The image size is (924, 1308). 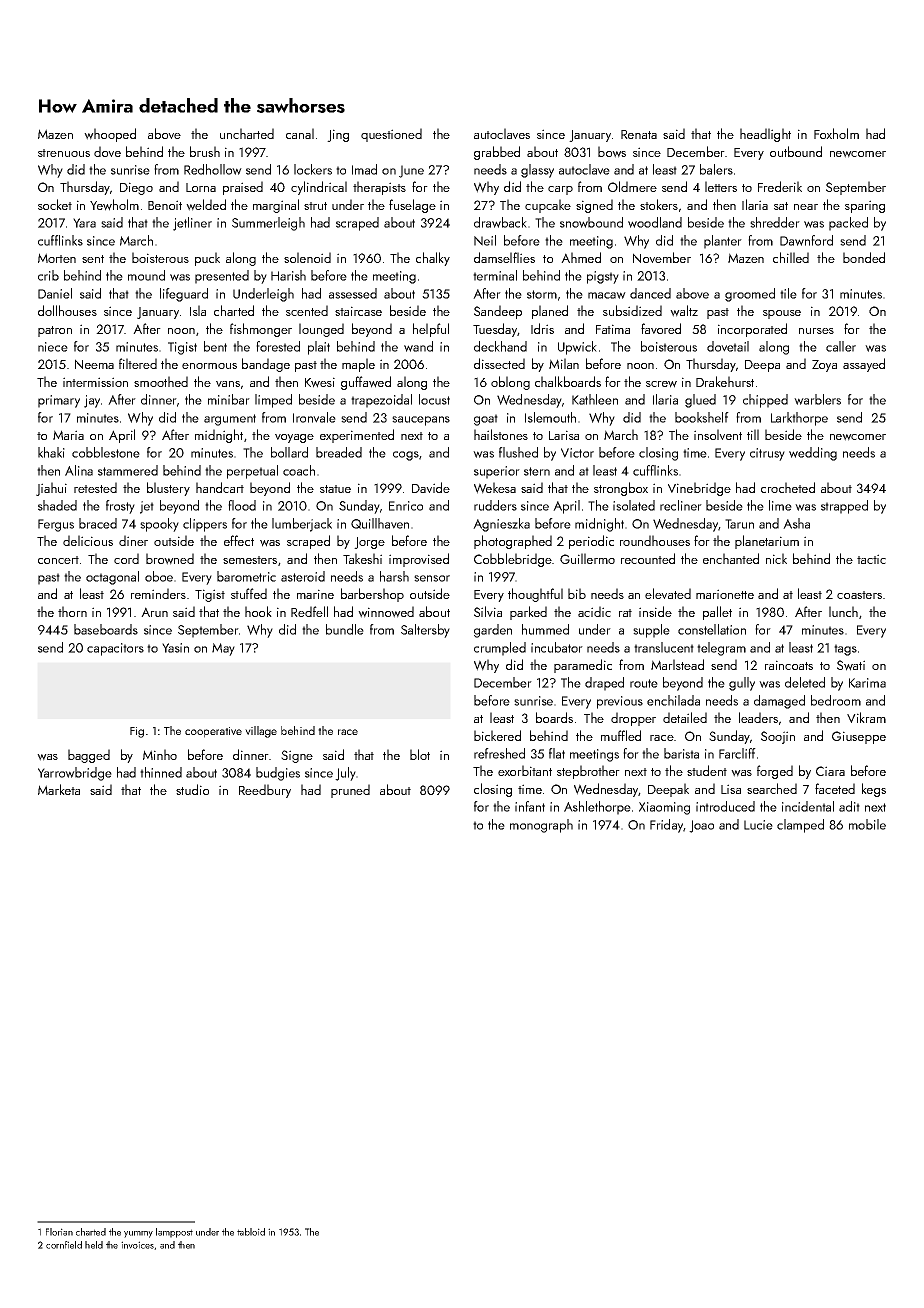 What do you see at coordinates (174, 1233) in the screenshot?
I see `lamppost` at bounding box center [174, 1233].
